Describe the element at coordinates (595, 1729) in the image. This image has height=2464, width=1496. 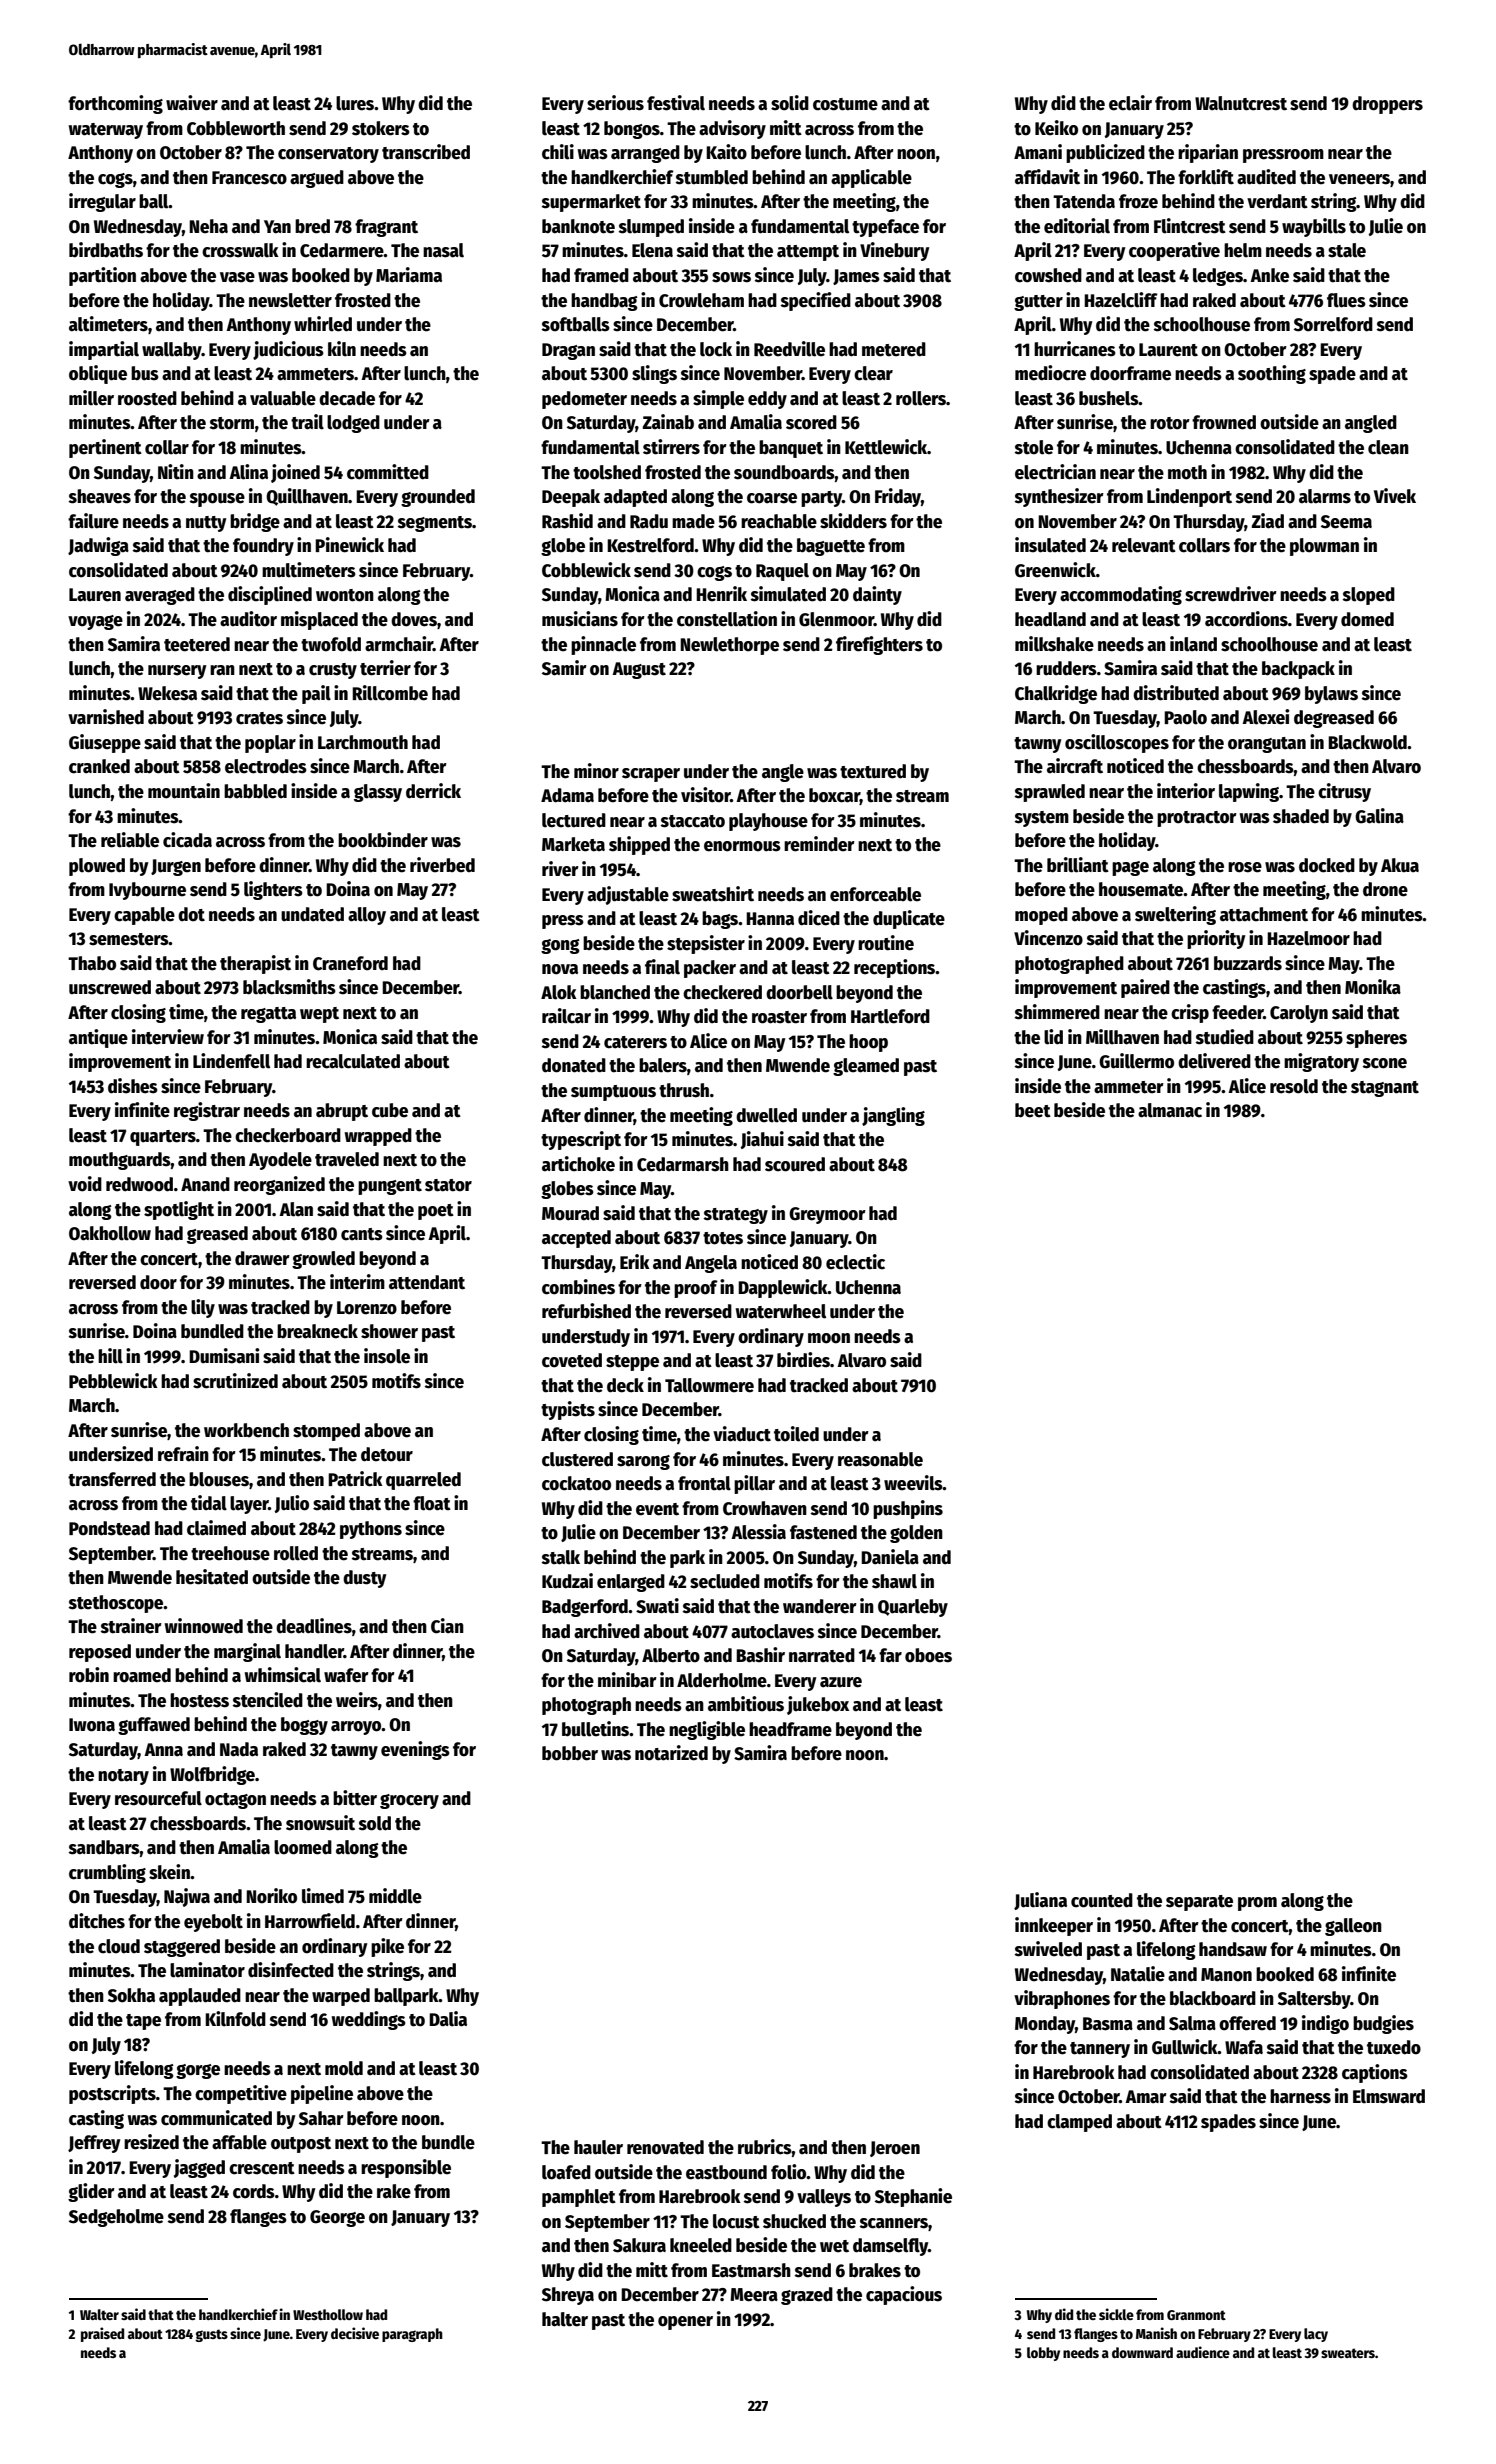
I see `bulletins` at that location.
